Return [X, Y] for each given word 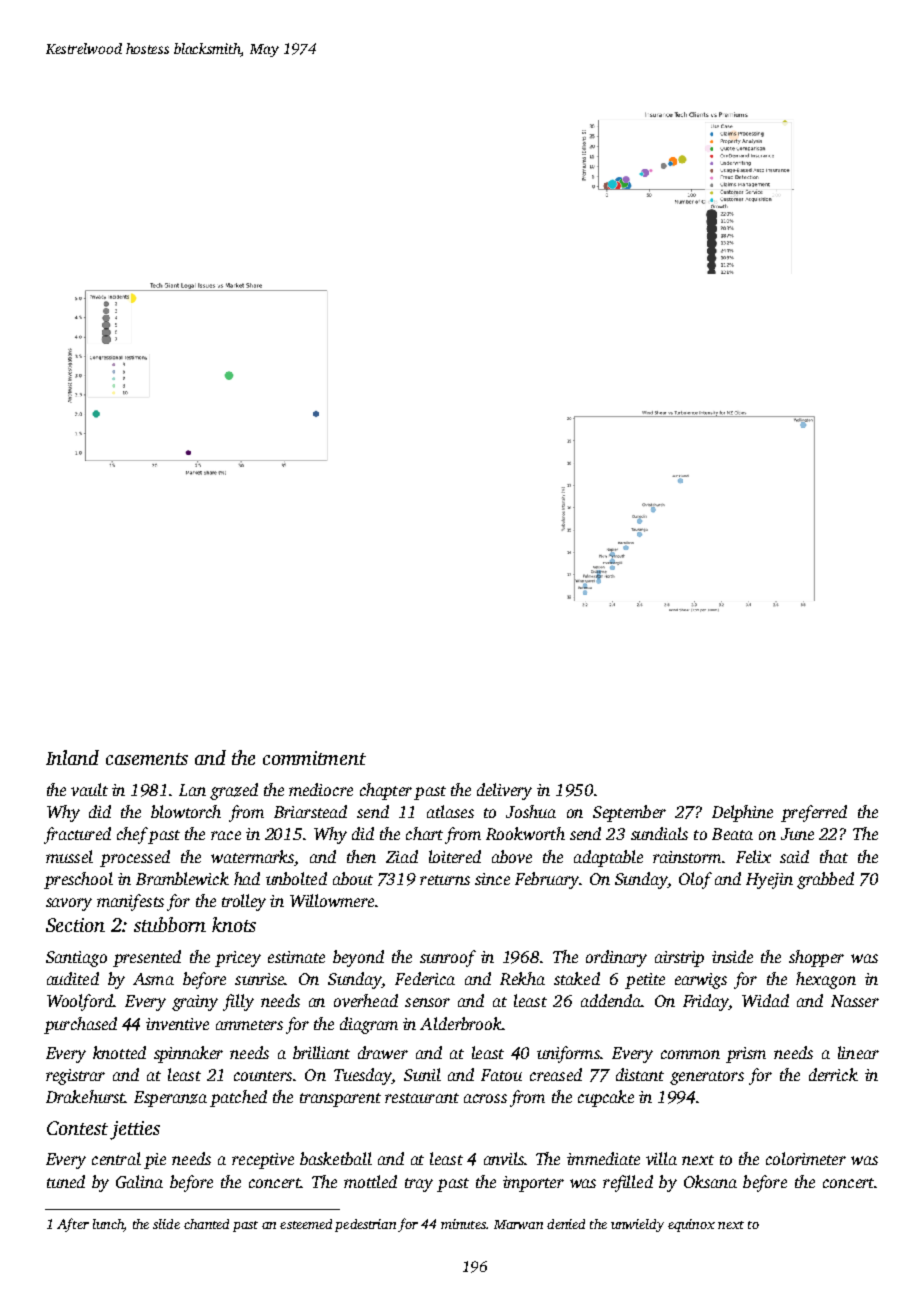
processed [135, 858]
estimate [296, 957]
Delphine [742, 813]
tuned [66, 1181]
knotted [119, 1052]
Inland [72, 757]
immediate [603, 1158]
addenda [611, 1000]
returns [445, 880]
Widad [765, 1000]
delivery [504, 791]
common [690, 1054]
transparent [340, 1100]
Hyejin [769, 881]
